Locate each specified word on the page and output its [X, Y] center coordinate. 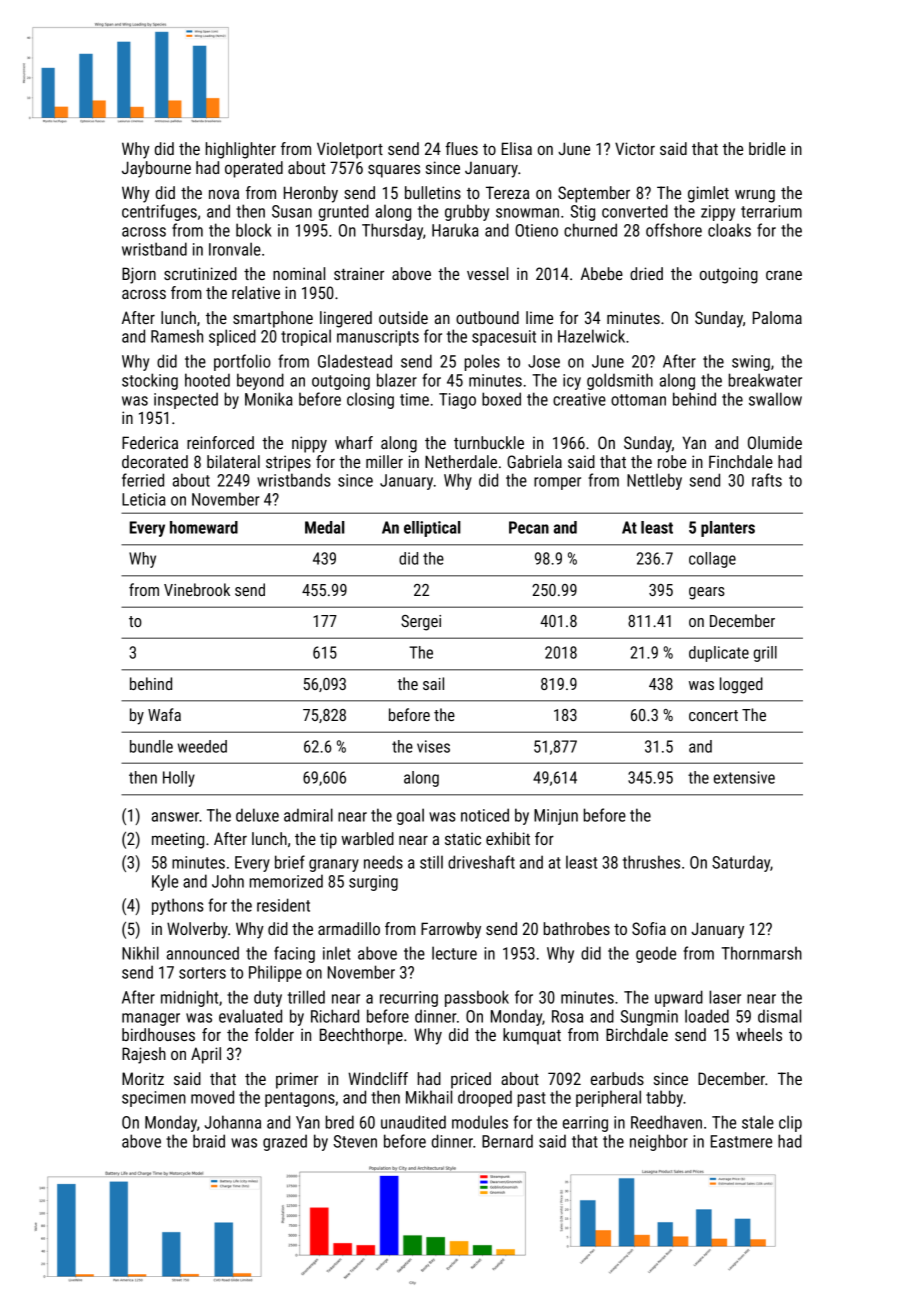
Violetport [350, 150]
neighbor [659, 1142]
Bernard [507, 1141]
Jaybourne [156, 169]
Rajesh [144, 1055]
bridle [767, 148]
